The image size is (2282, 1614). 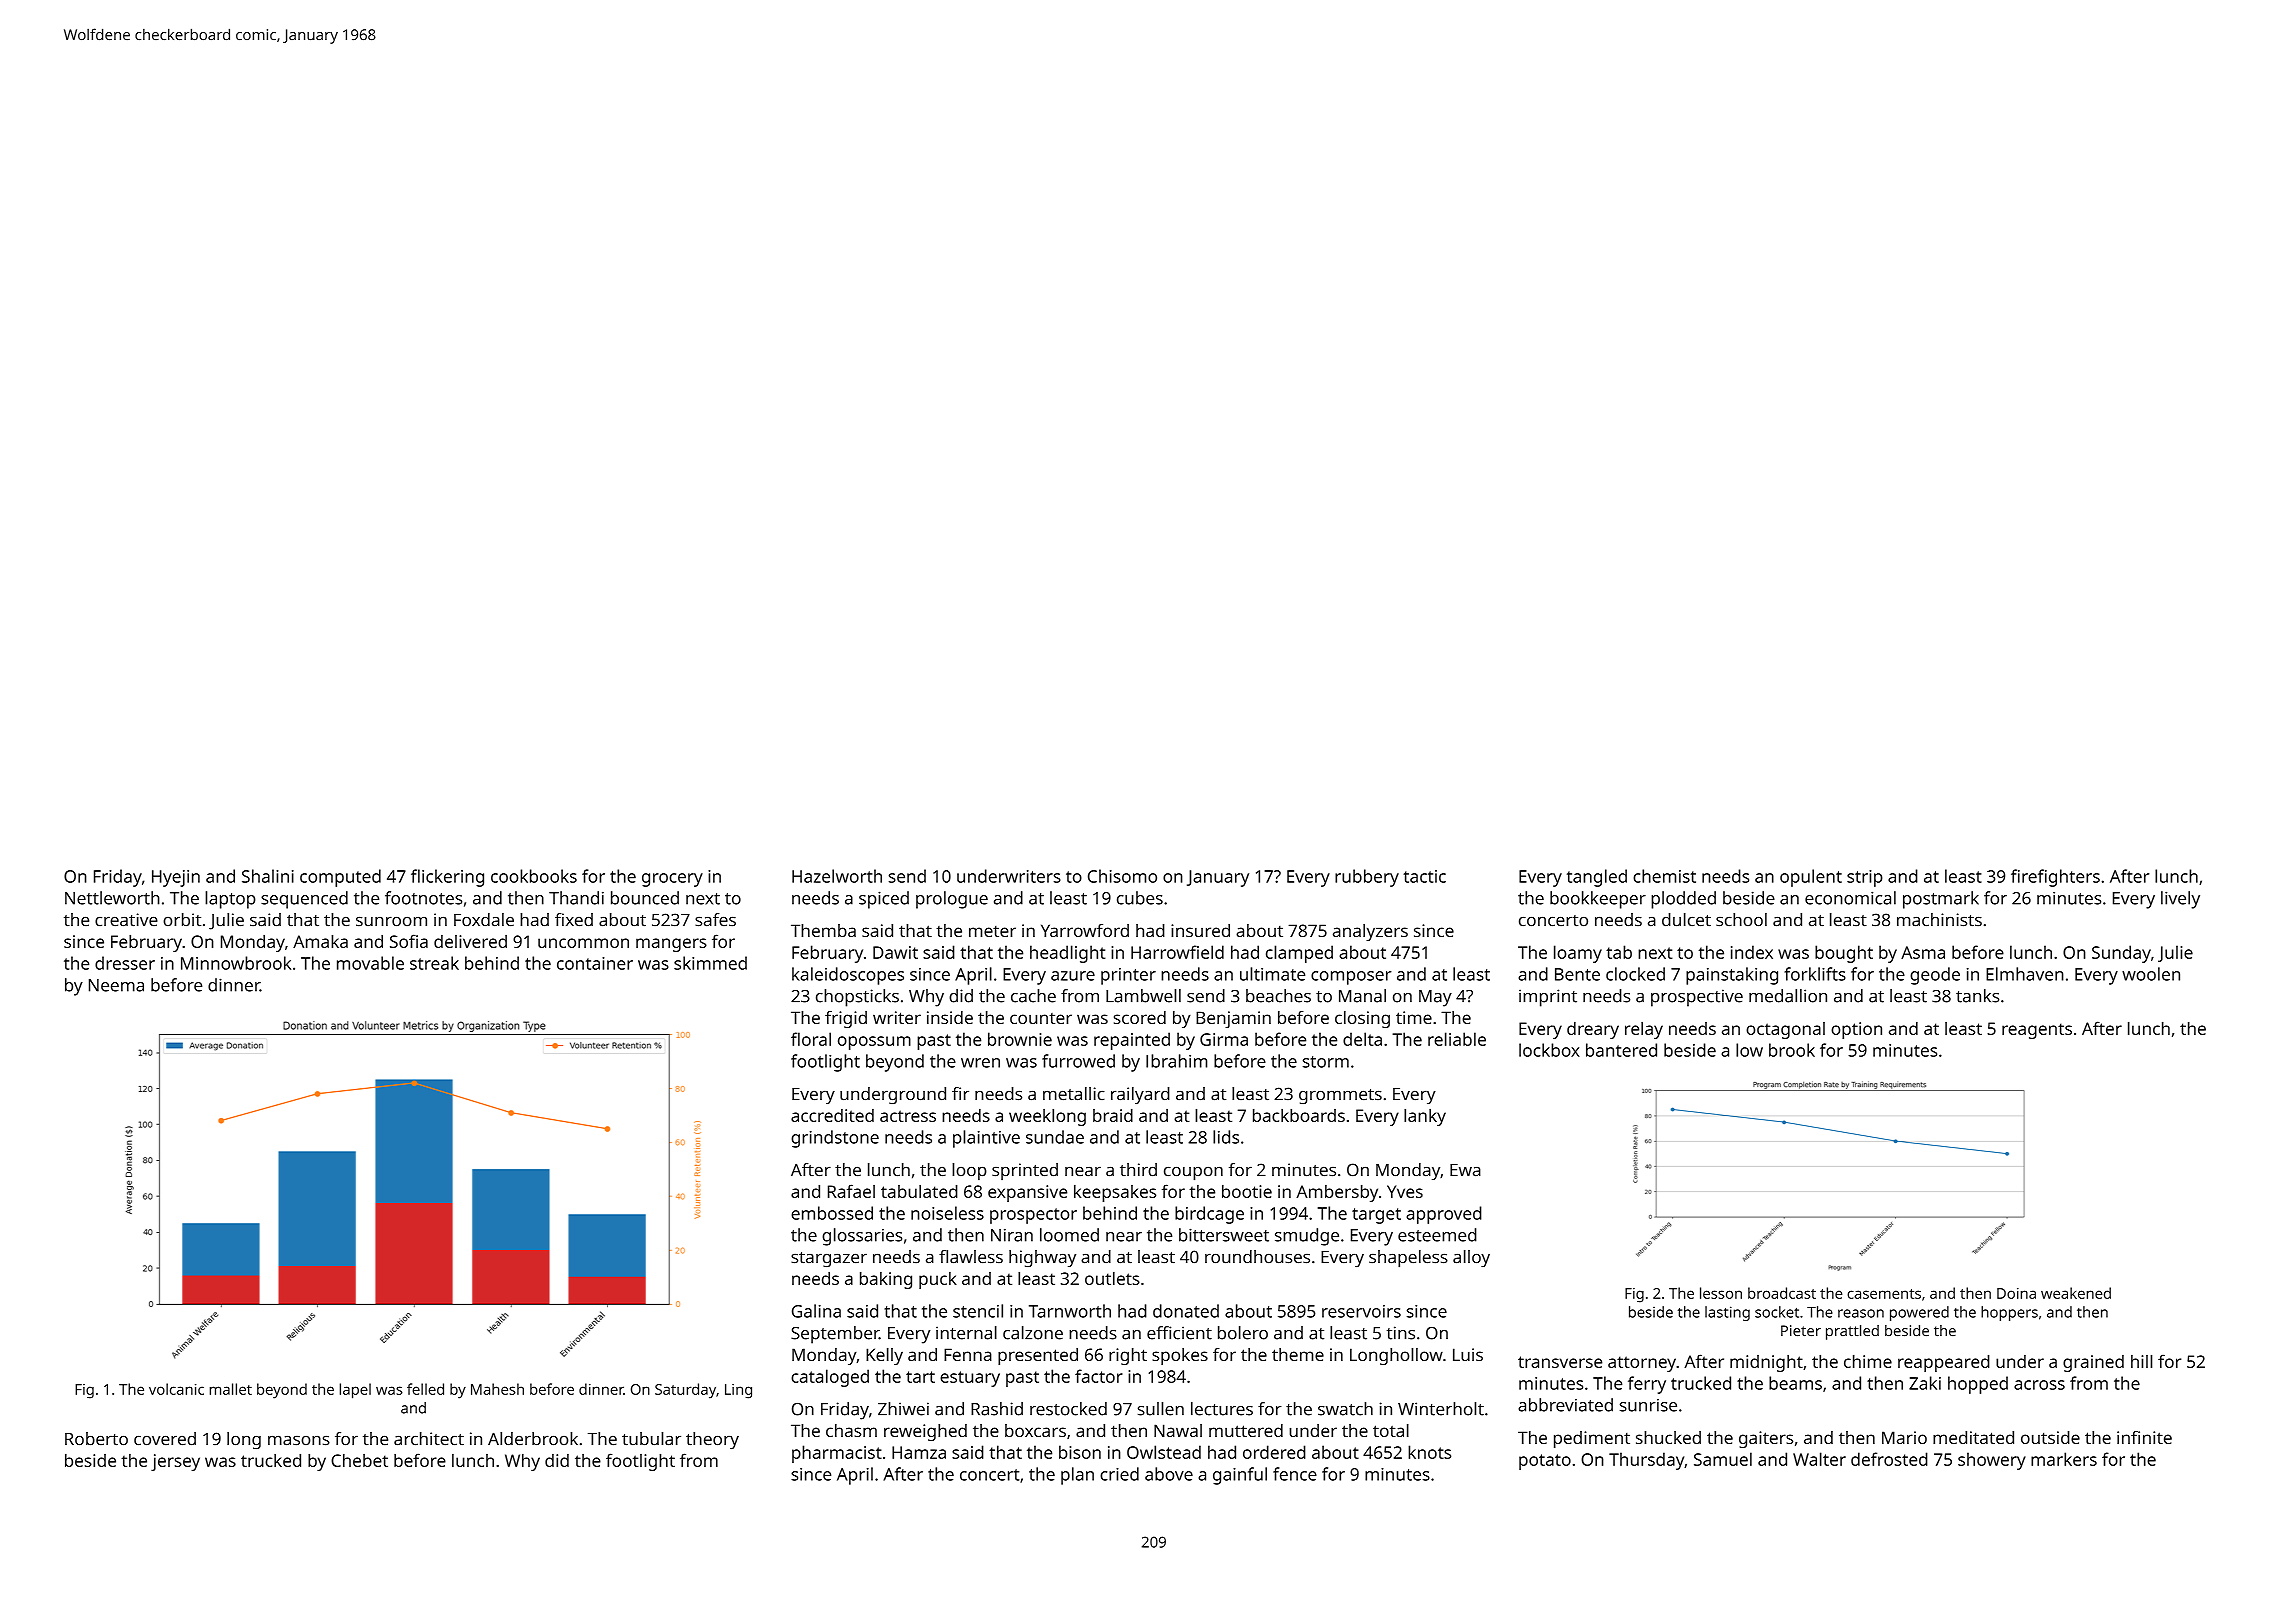 I want to click on Hyejin, so click(x=176, y=878).
